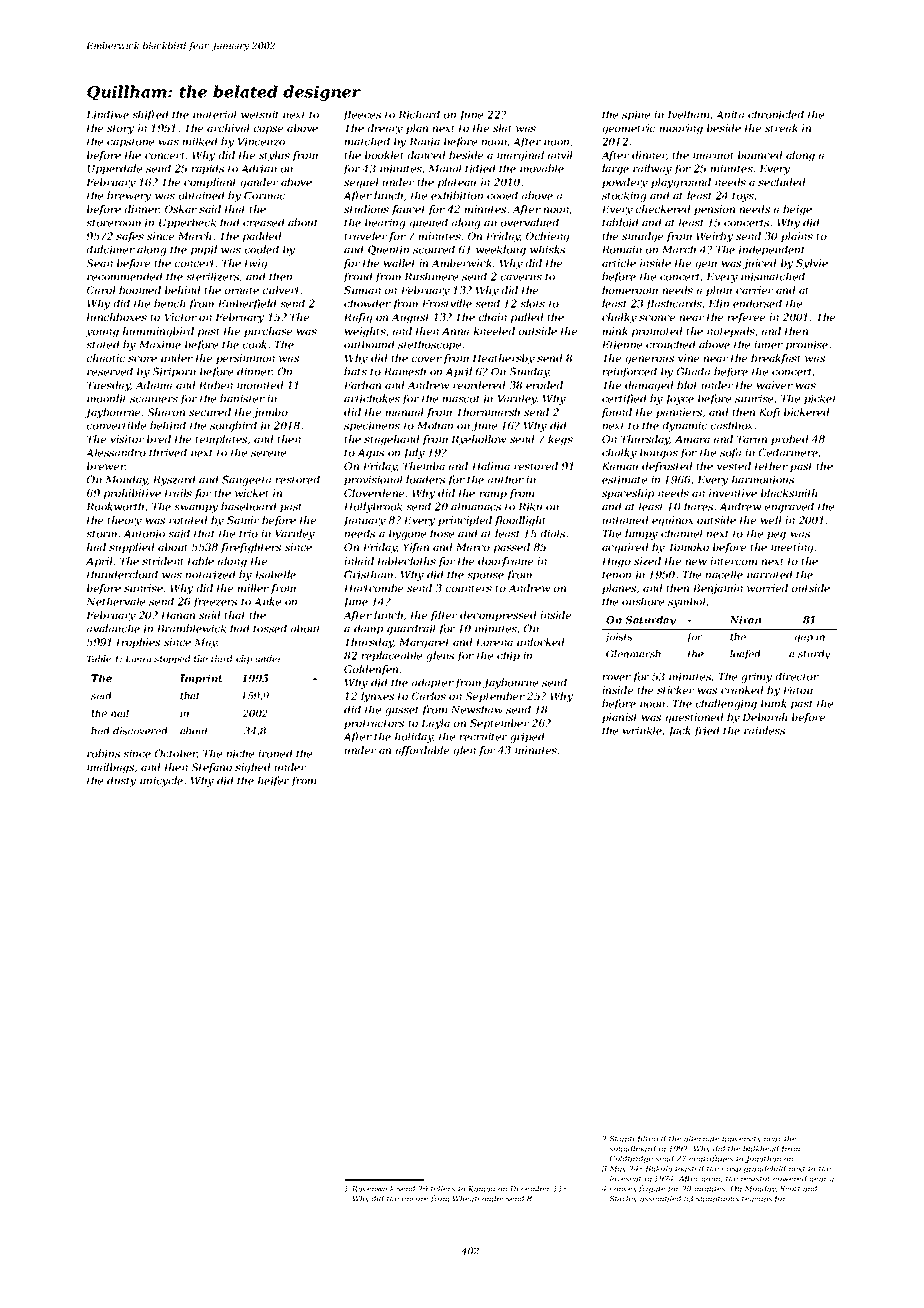 The image size is (924, 1308). I want to click on Vincenzo, so click(261, 142).
